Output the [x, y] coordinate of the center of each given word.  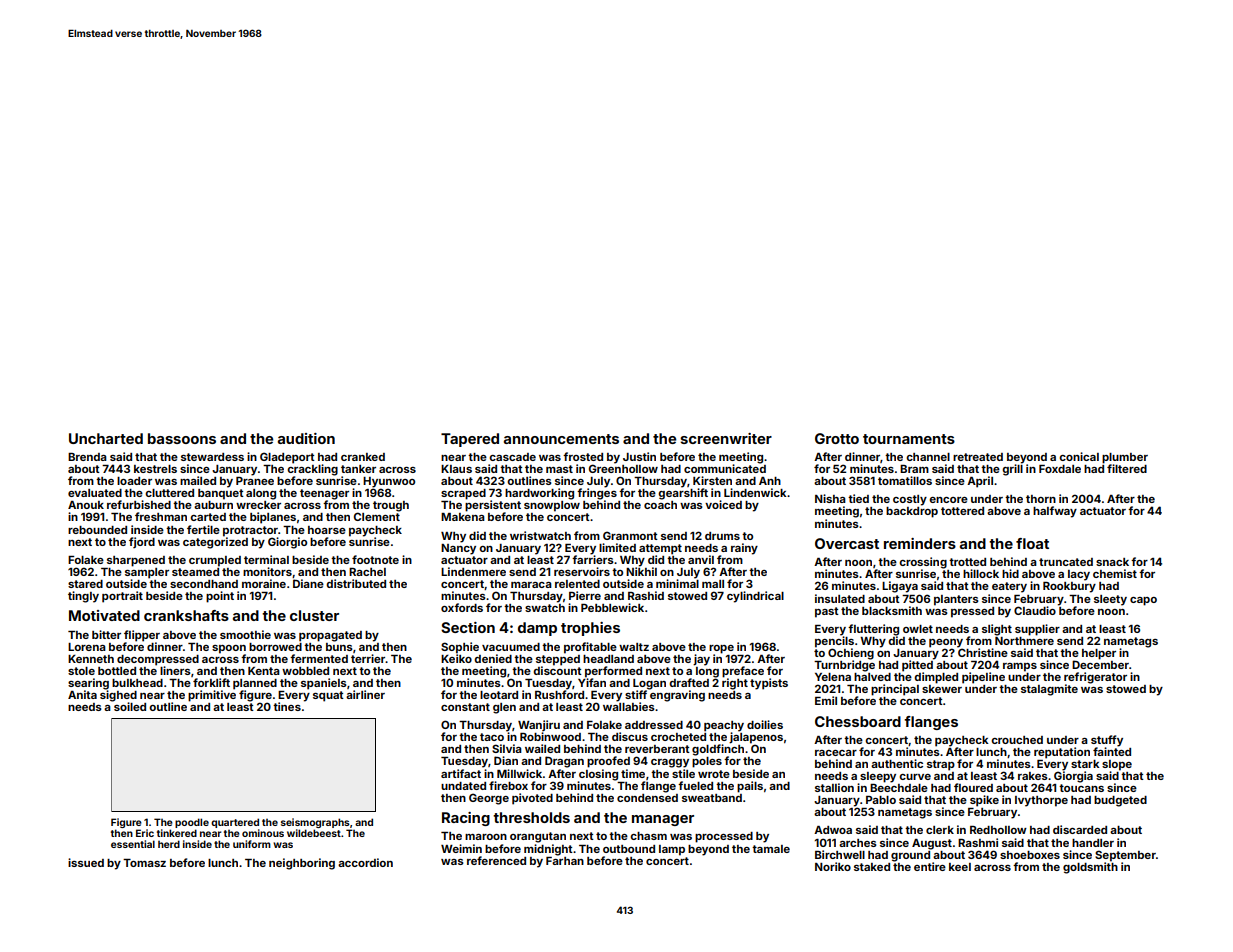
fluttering [873, 630]
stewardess [212, 457]
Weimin [461, 848]
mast [559, 469]
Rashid [646, 595]
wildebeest [314, 833]
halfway [1055, 512]
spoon [229, 649]
